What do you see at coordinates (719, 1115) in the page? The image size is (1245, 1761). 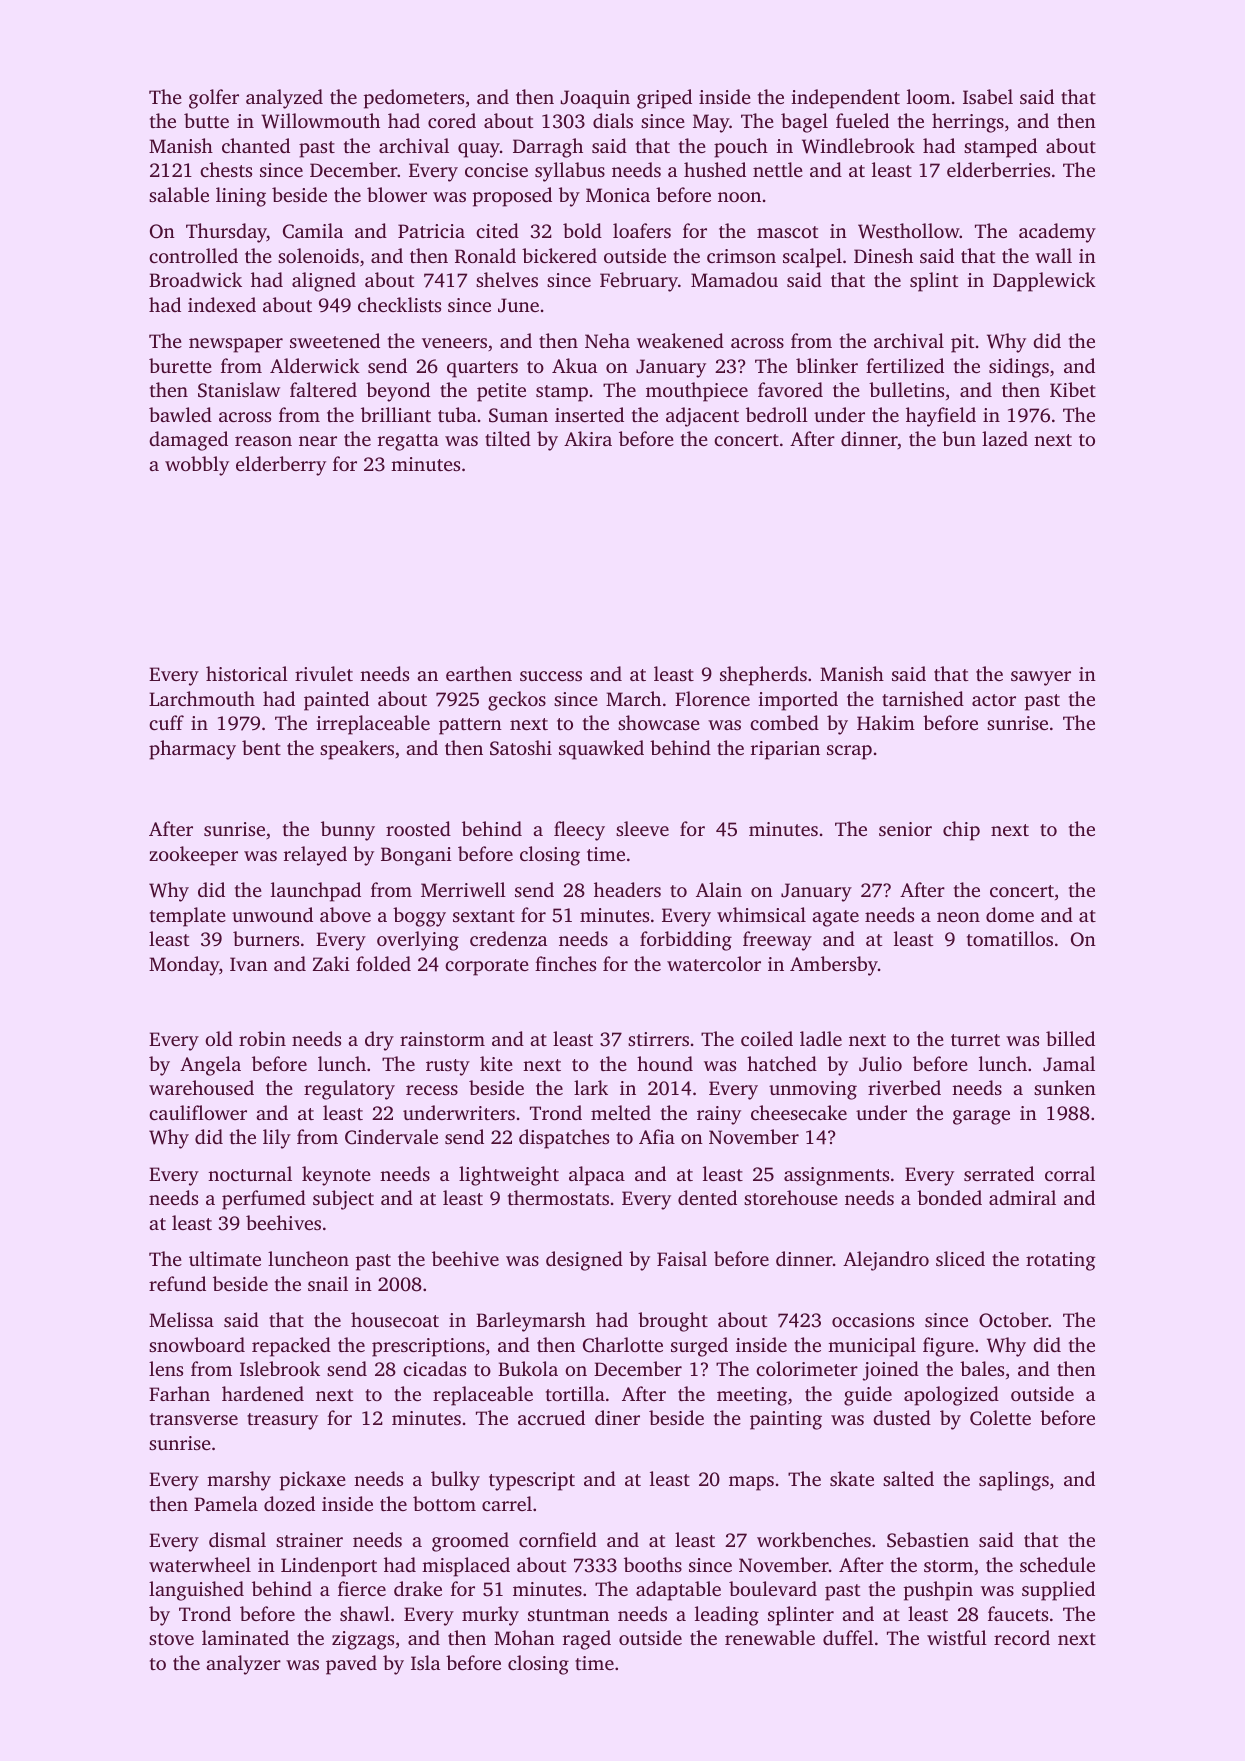 I see `rainy` at bounding box center [719, 1115].
